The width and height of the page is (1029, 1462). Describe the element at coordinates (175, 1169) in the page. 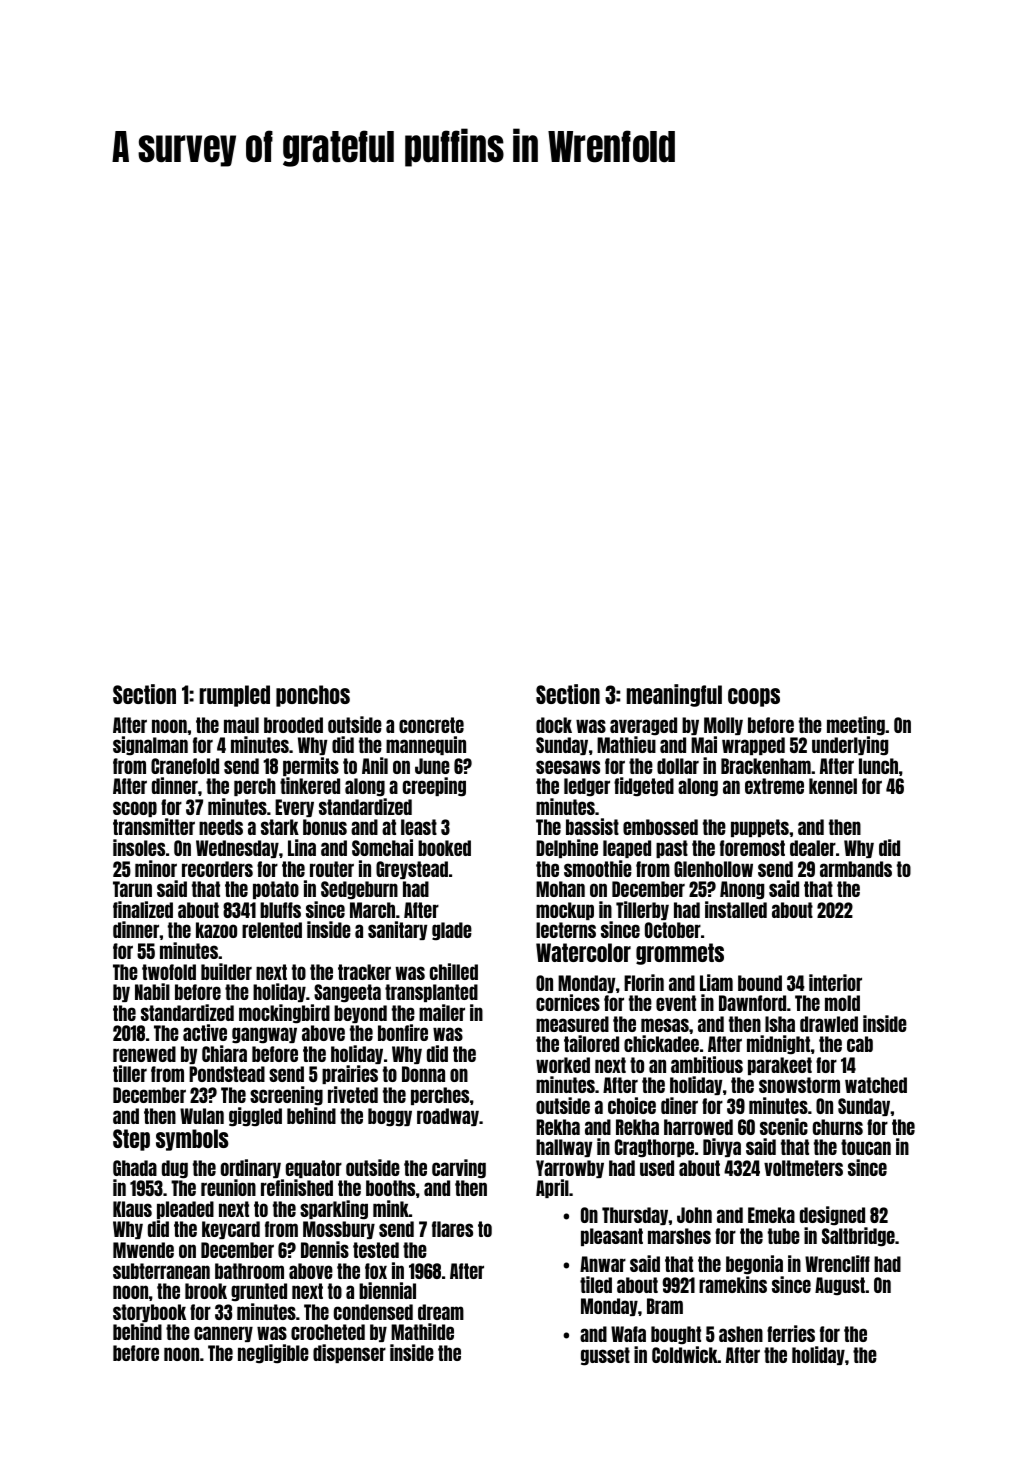

I see `dug` at that location.
